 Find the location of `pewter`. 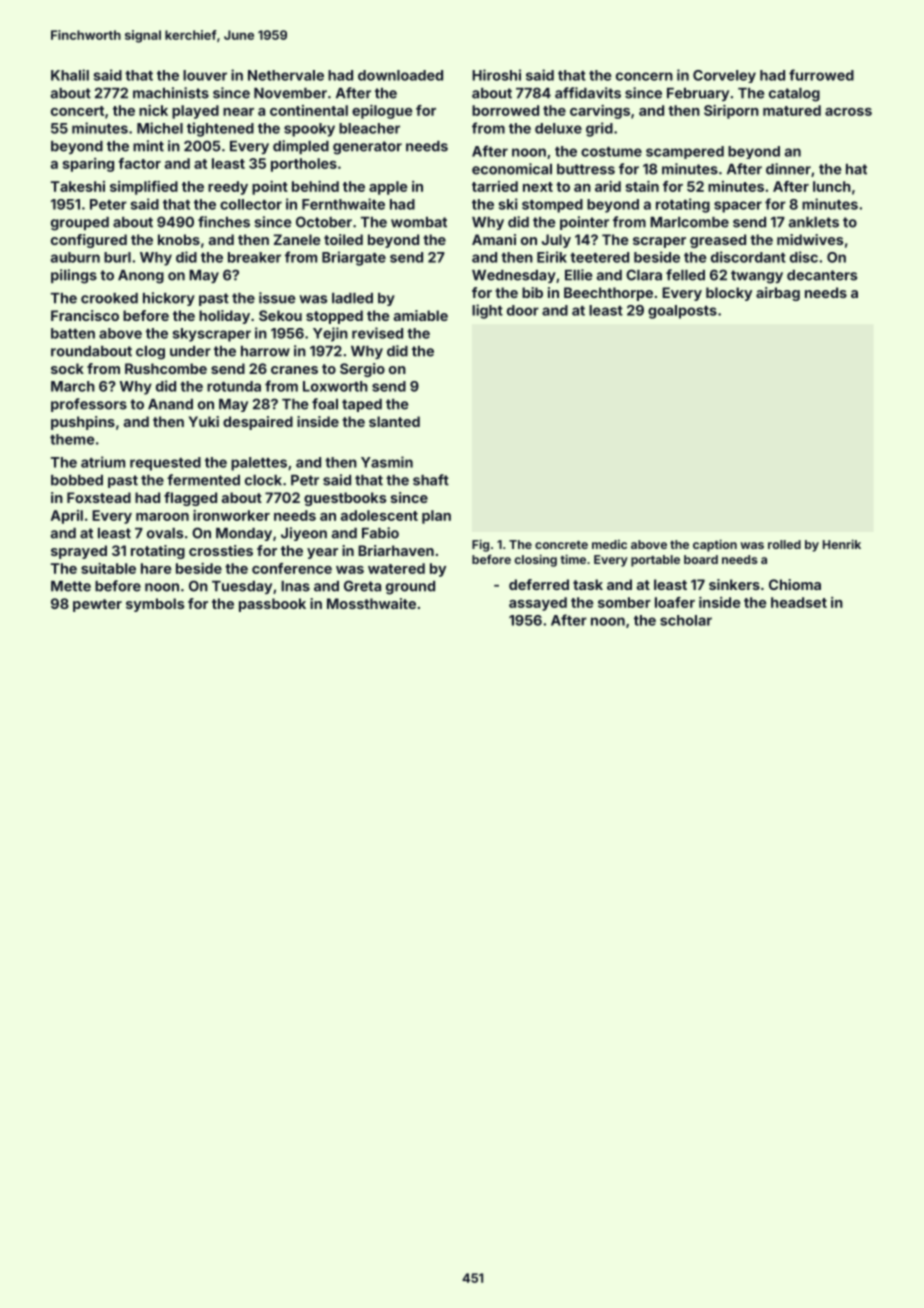

pewter is located at coordinates (97, 605).
